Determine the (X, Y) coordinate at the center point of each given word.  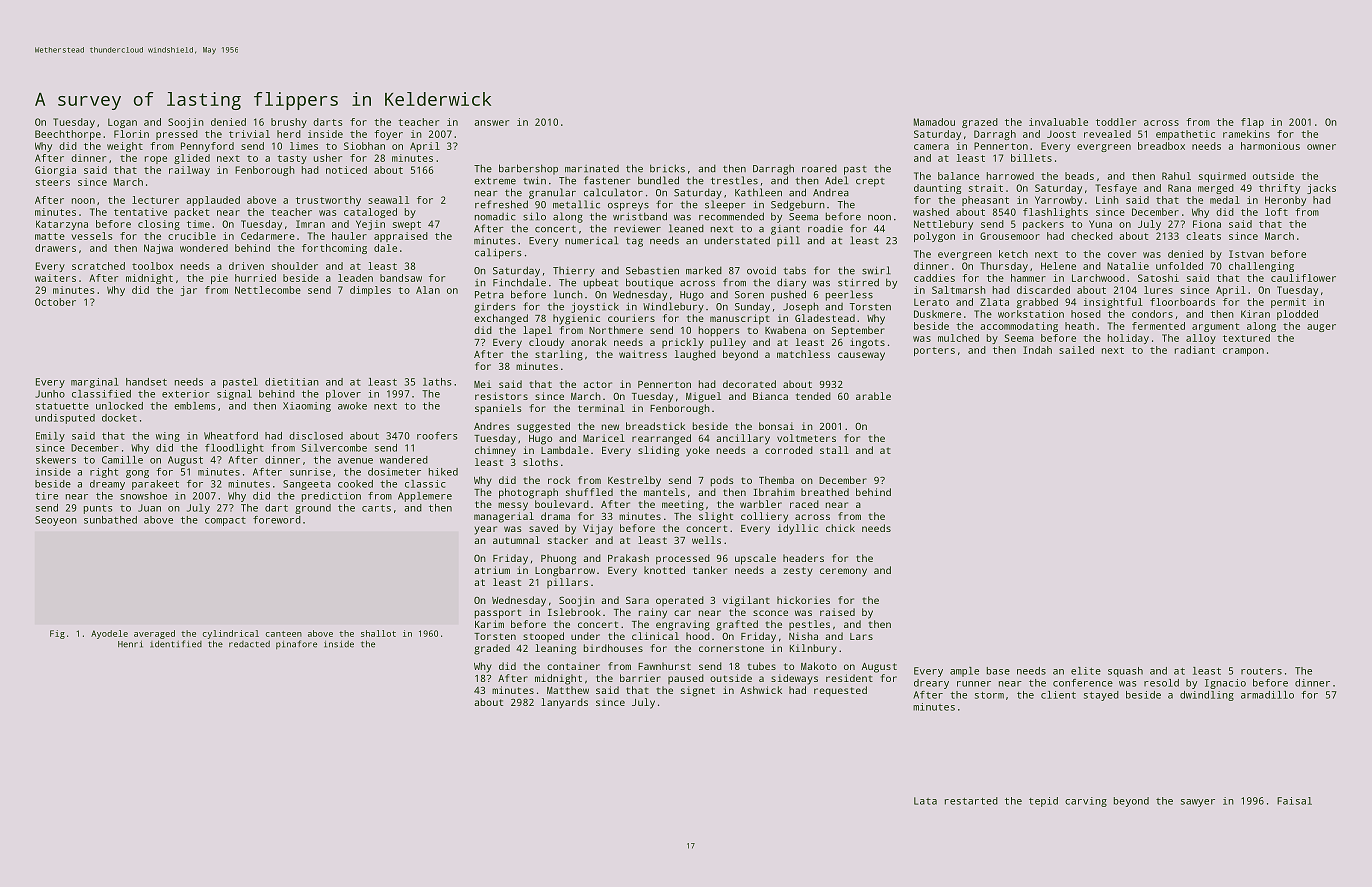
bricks (667, 168)
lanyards (564, 703)
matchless (803, 354)
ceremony (843, 572)
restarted (971, 801)
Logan (122, 123)
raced (804, 504)
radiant (1195, 350)
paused (686, 679)
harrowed (1010, 176)
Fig (57, 634)
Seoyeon (56, 521)
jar (189, 291)
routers (1261, 671)
